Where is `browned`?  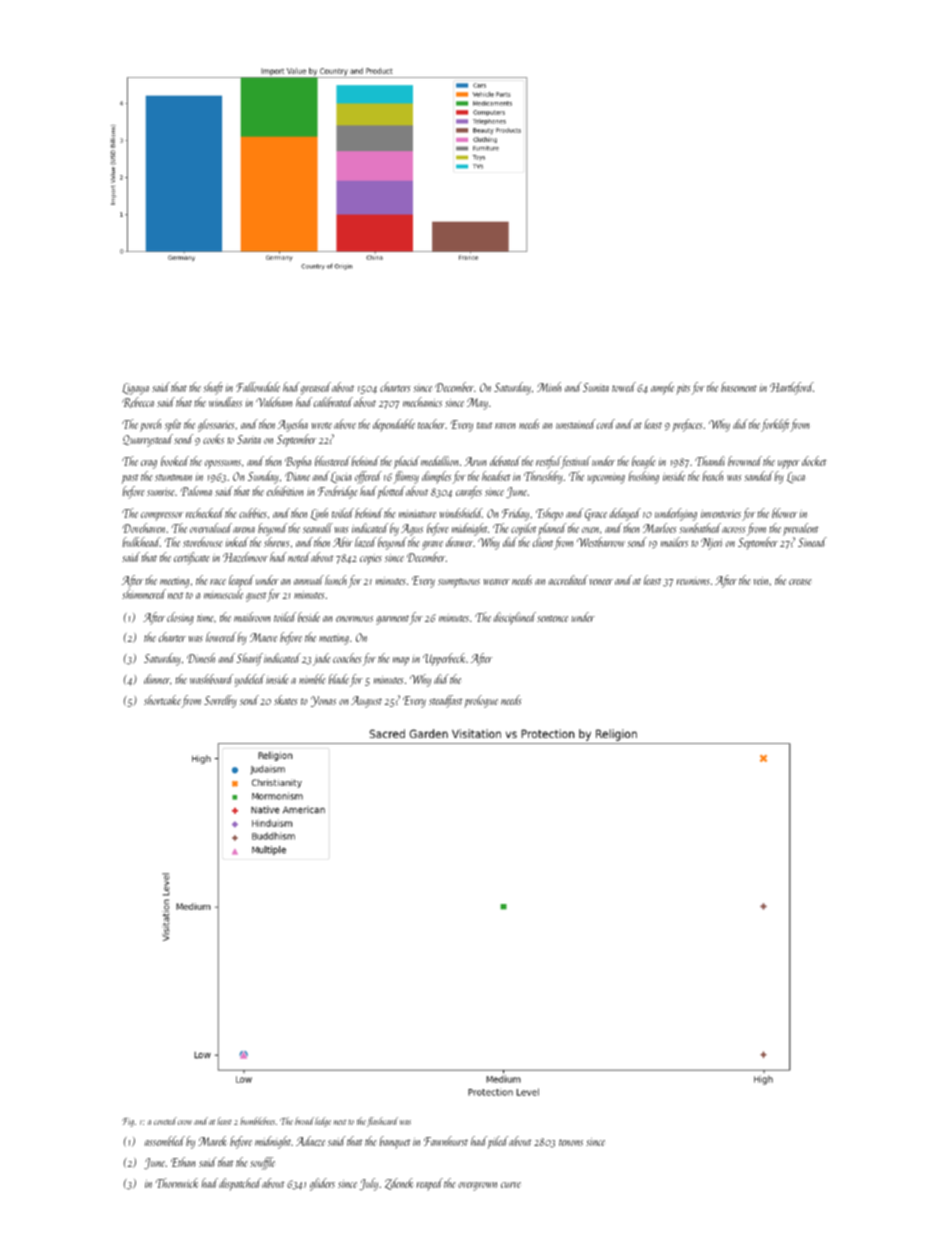
browned is located at coordinates (745, 461).
